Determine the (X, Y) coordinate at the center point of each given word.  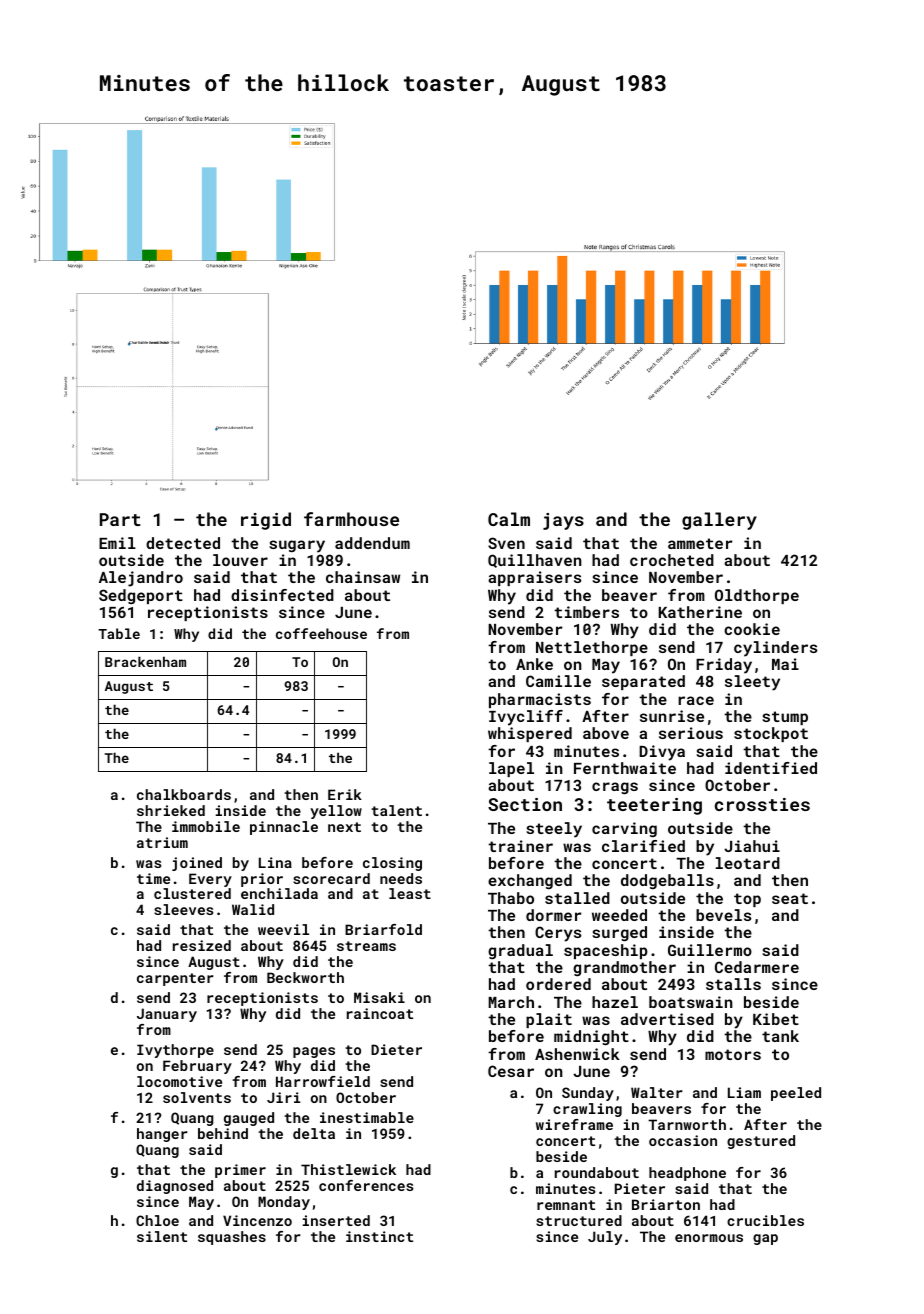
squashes (232, 1238)
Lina (275, 862)
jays (563, 521)
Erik (345, 794)
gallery (719, 521)
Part (120, 519)
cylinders (775, 649)
